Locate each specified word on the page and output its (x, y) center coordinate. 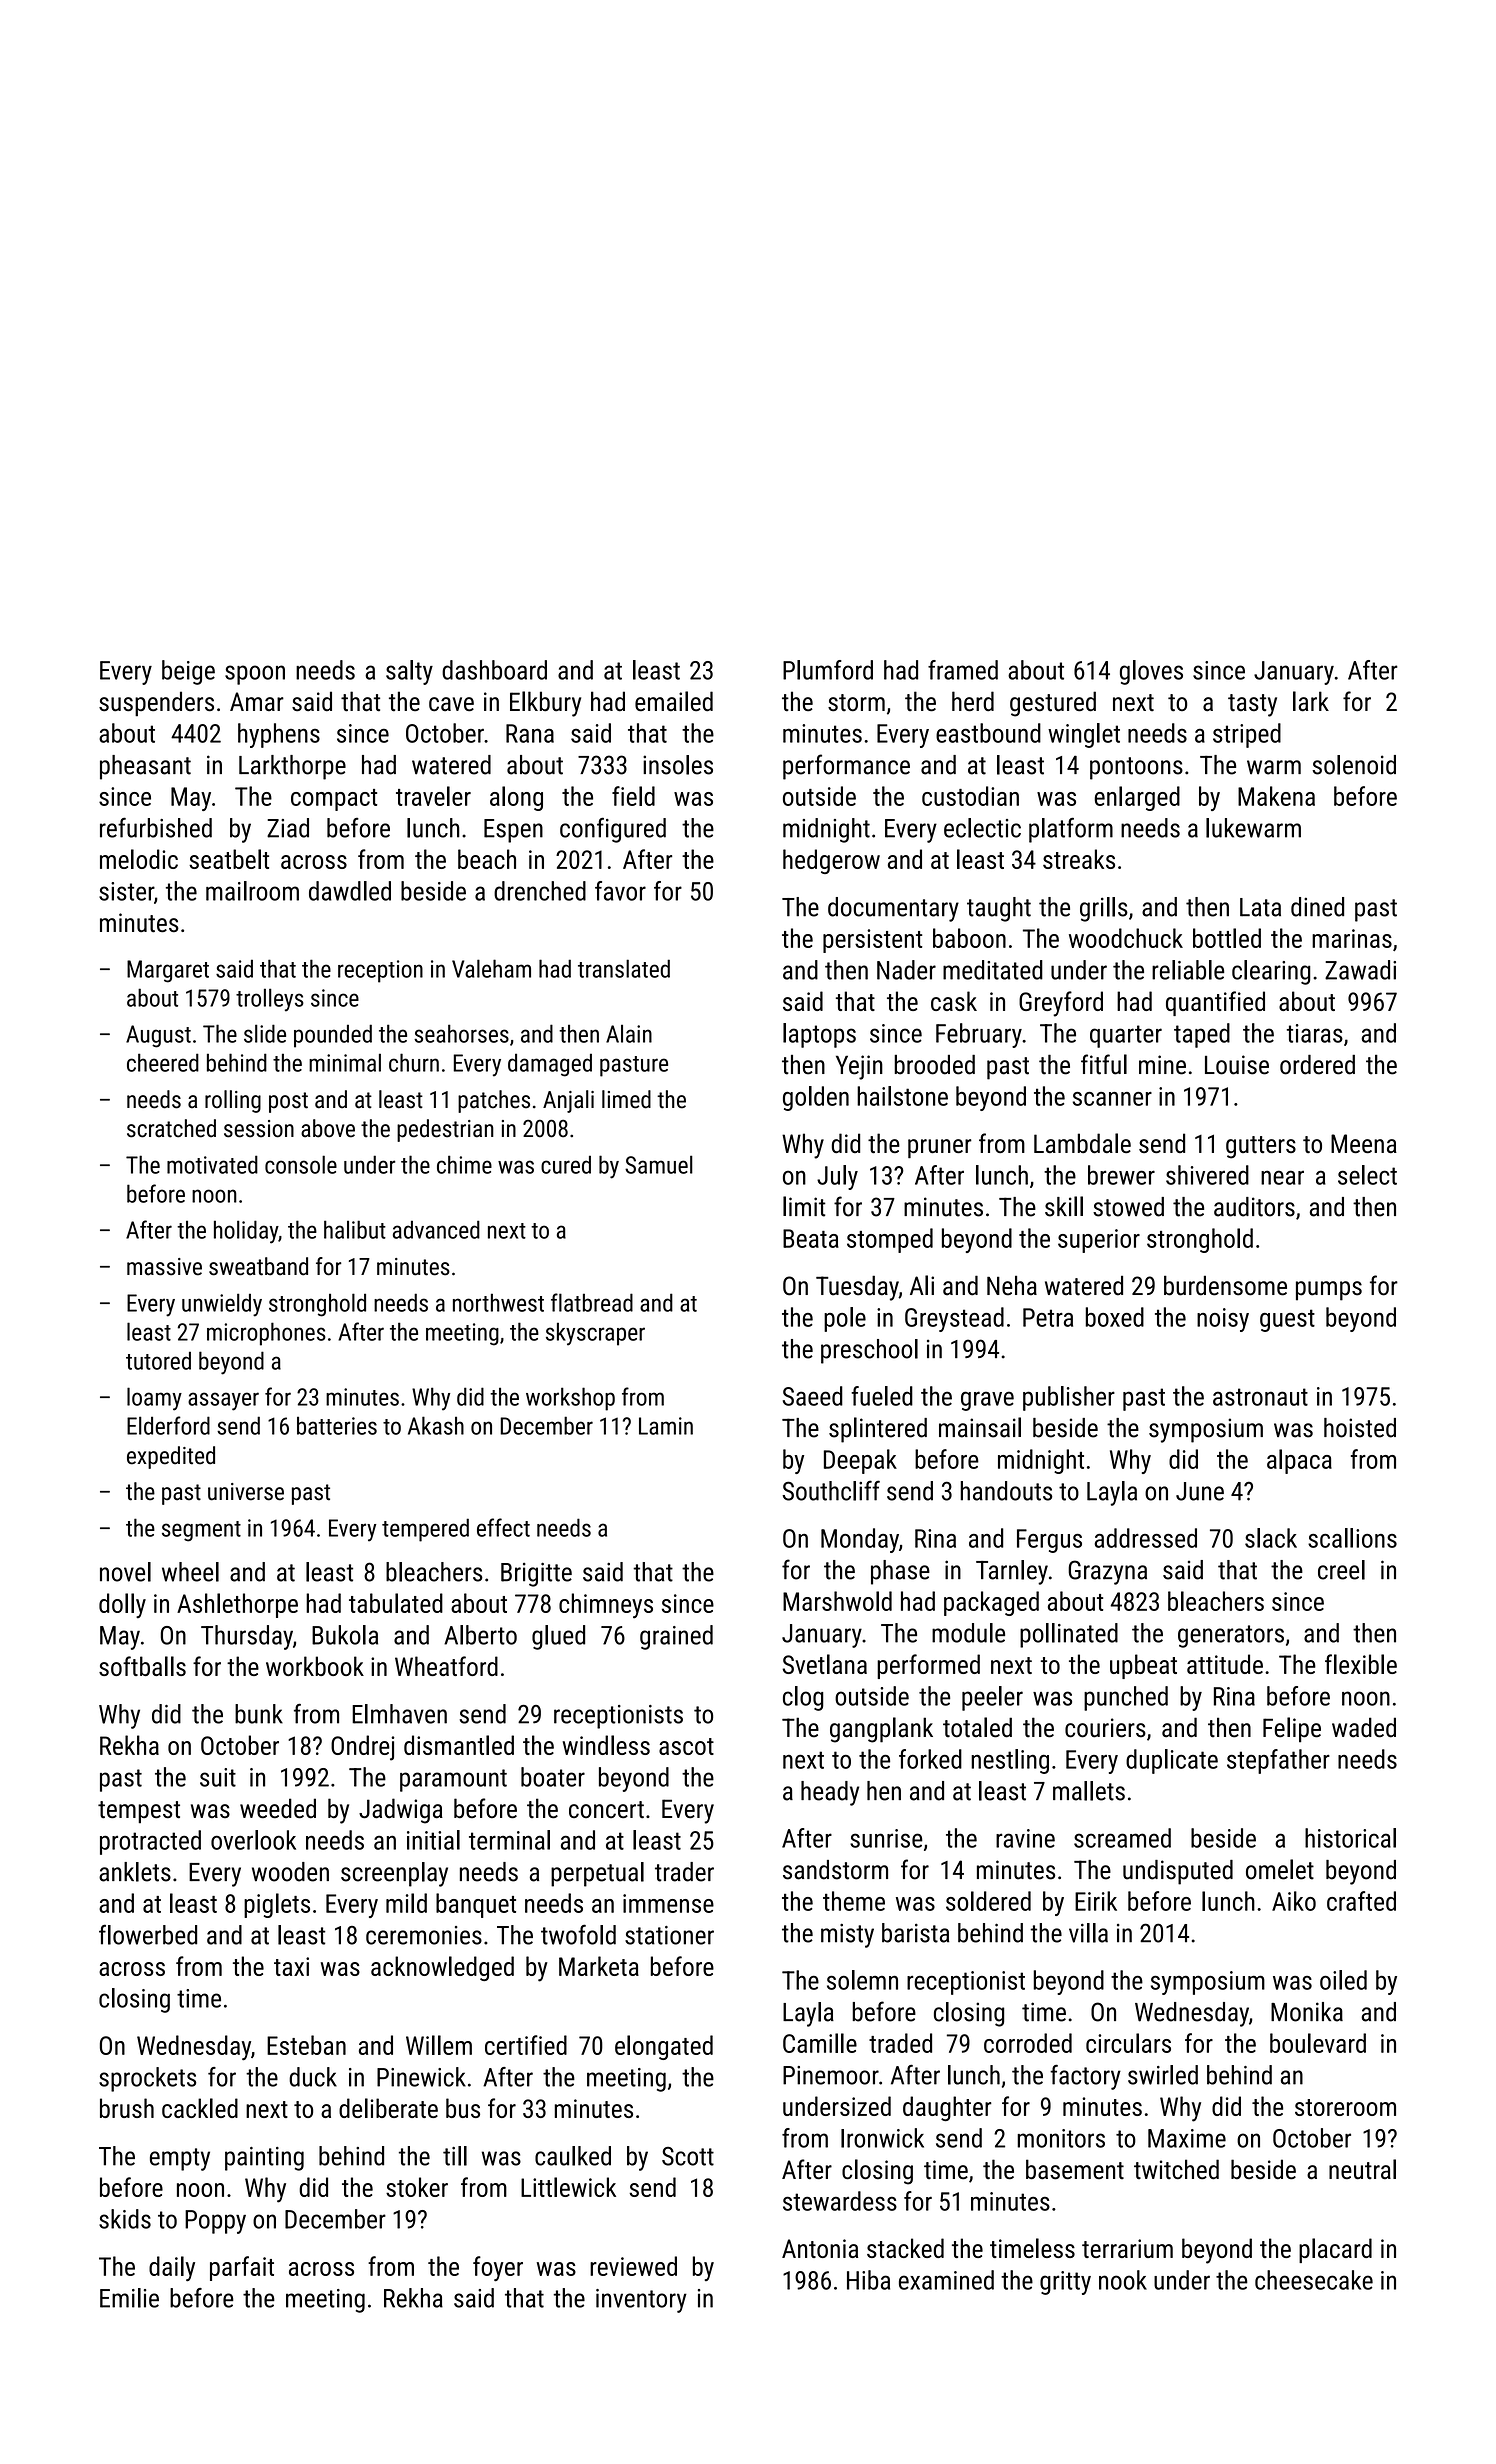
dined (1317, 907)
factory (1085, 2077)
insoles (678, 765)
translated (624, 968)
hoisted (1360, 1428)
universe (246, 1492)
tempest (139, 1812)
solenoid (1354, 765)
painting (264, 2159)
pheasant (145, 767)
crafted (1361, 1901)
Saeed (813, 1396)
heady (830, 1793)
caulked (573, 2156)
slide (265, 1033)
